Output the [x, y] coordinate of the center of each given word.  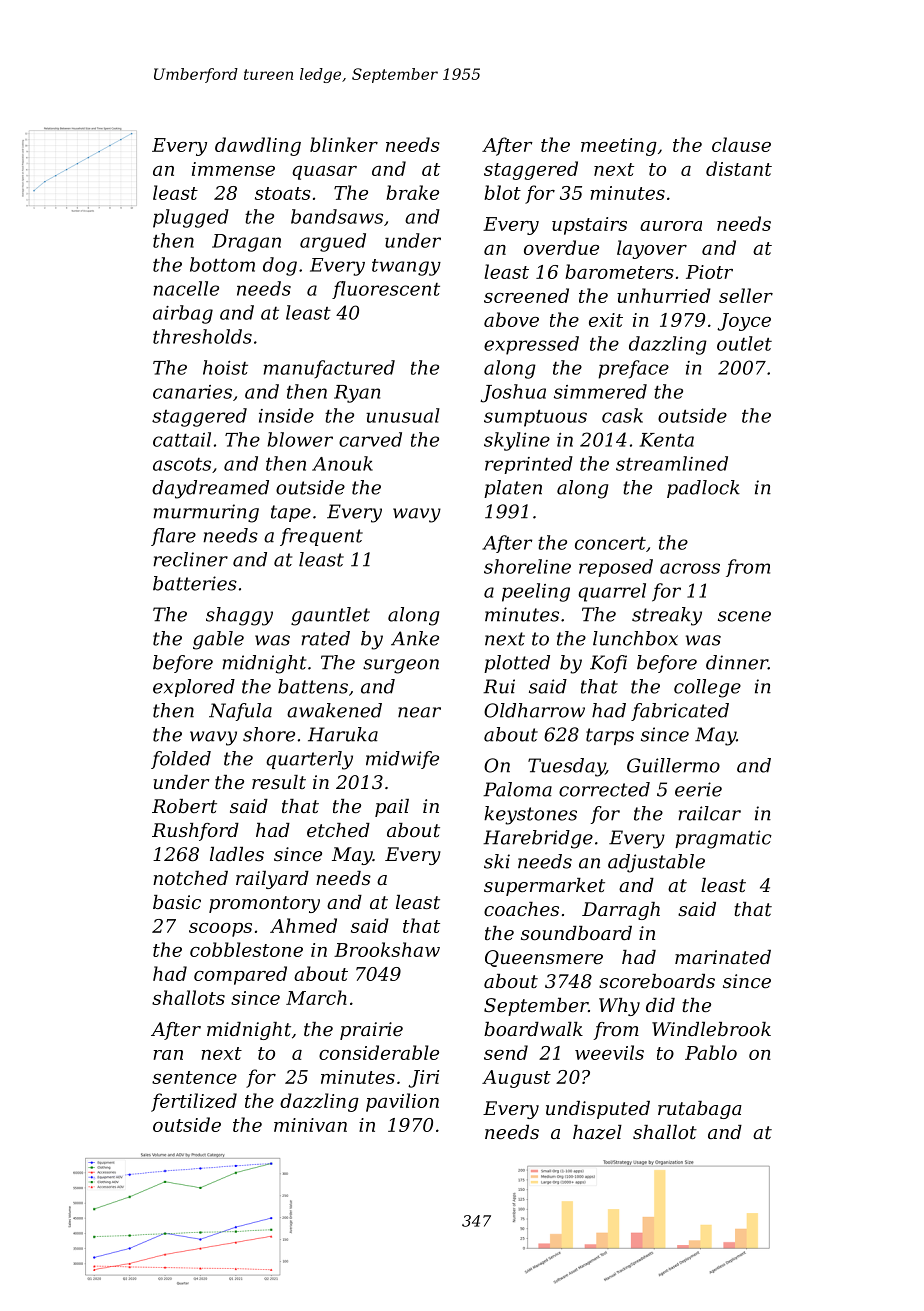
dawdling [258, 146]
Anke [415, 638]
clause [741, 144]
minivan [310, 1125]
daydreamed [210, 489]
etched [338, 830]
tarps [610, 736]
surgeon [401, 666]
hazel [597, 1132]
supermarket [544, 887]
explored [194, 688]
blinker [344, 144]
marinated [723, 957]
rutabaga [700, 1110]
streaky [667, 616]
